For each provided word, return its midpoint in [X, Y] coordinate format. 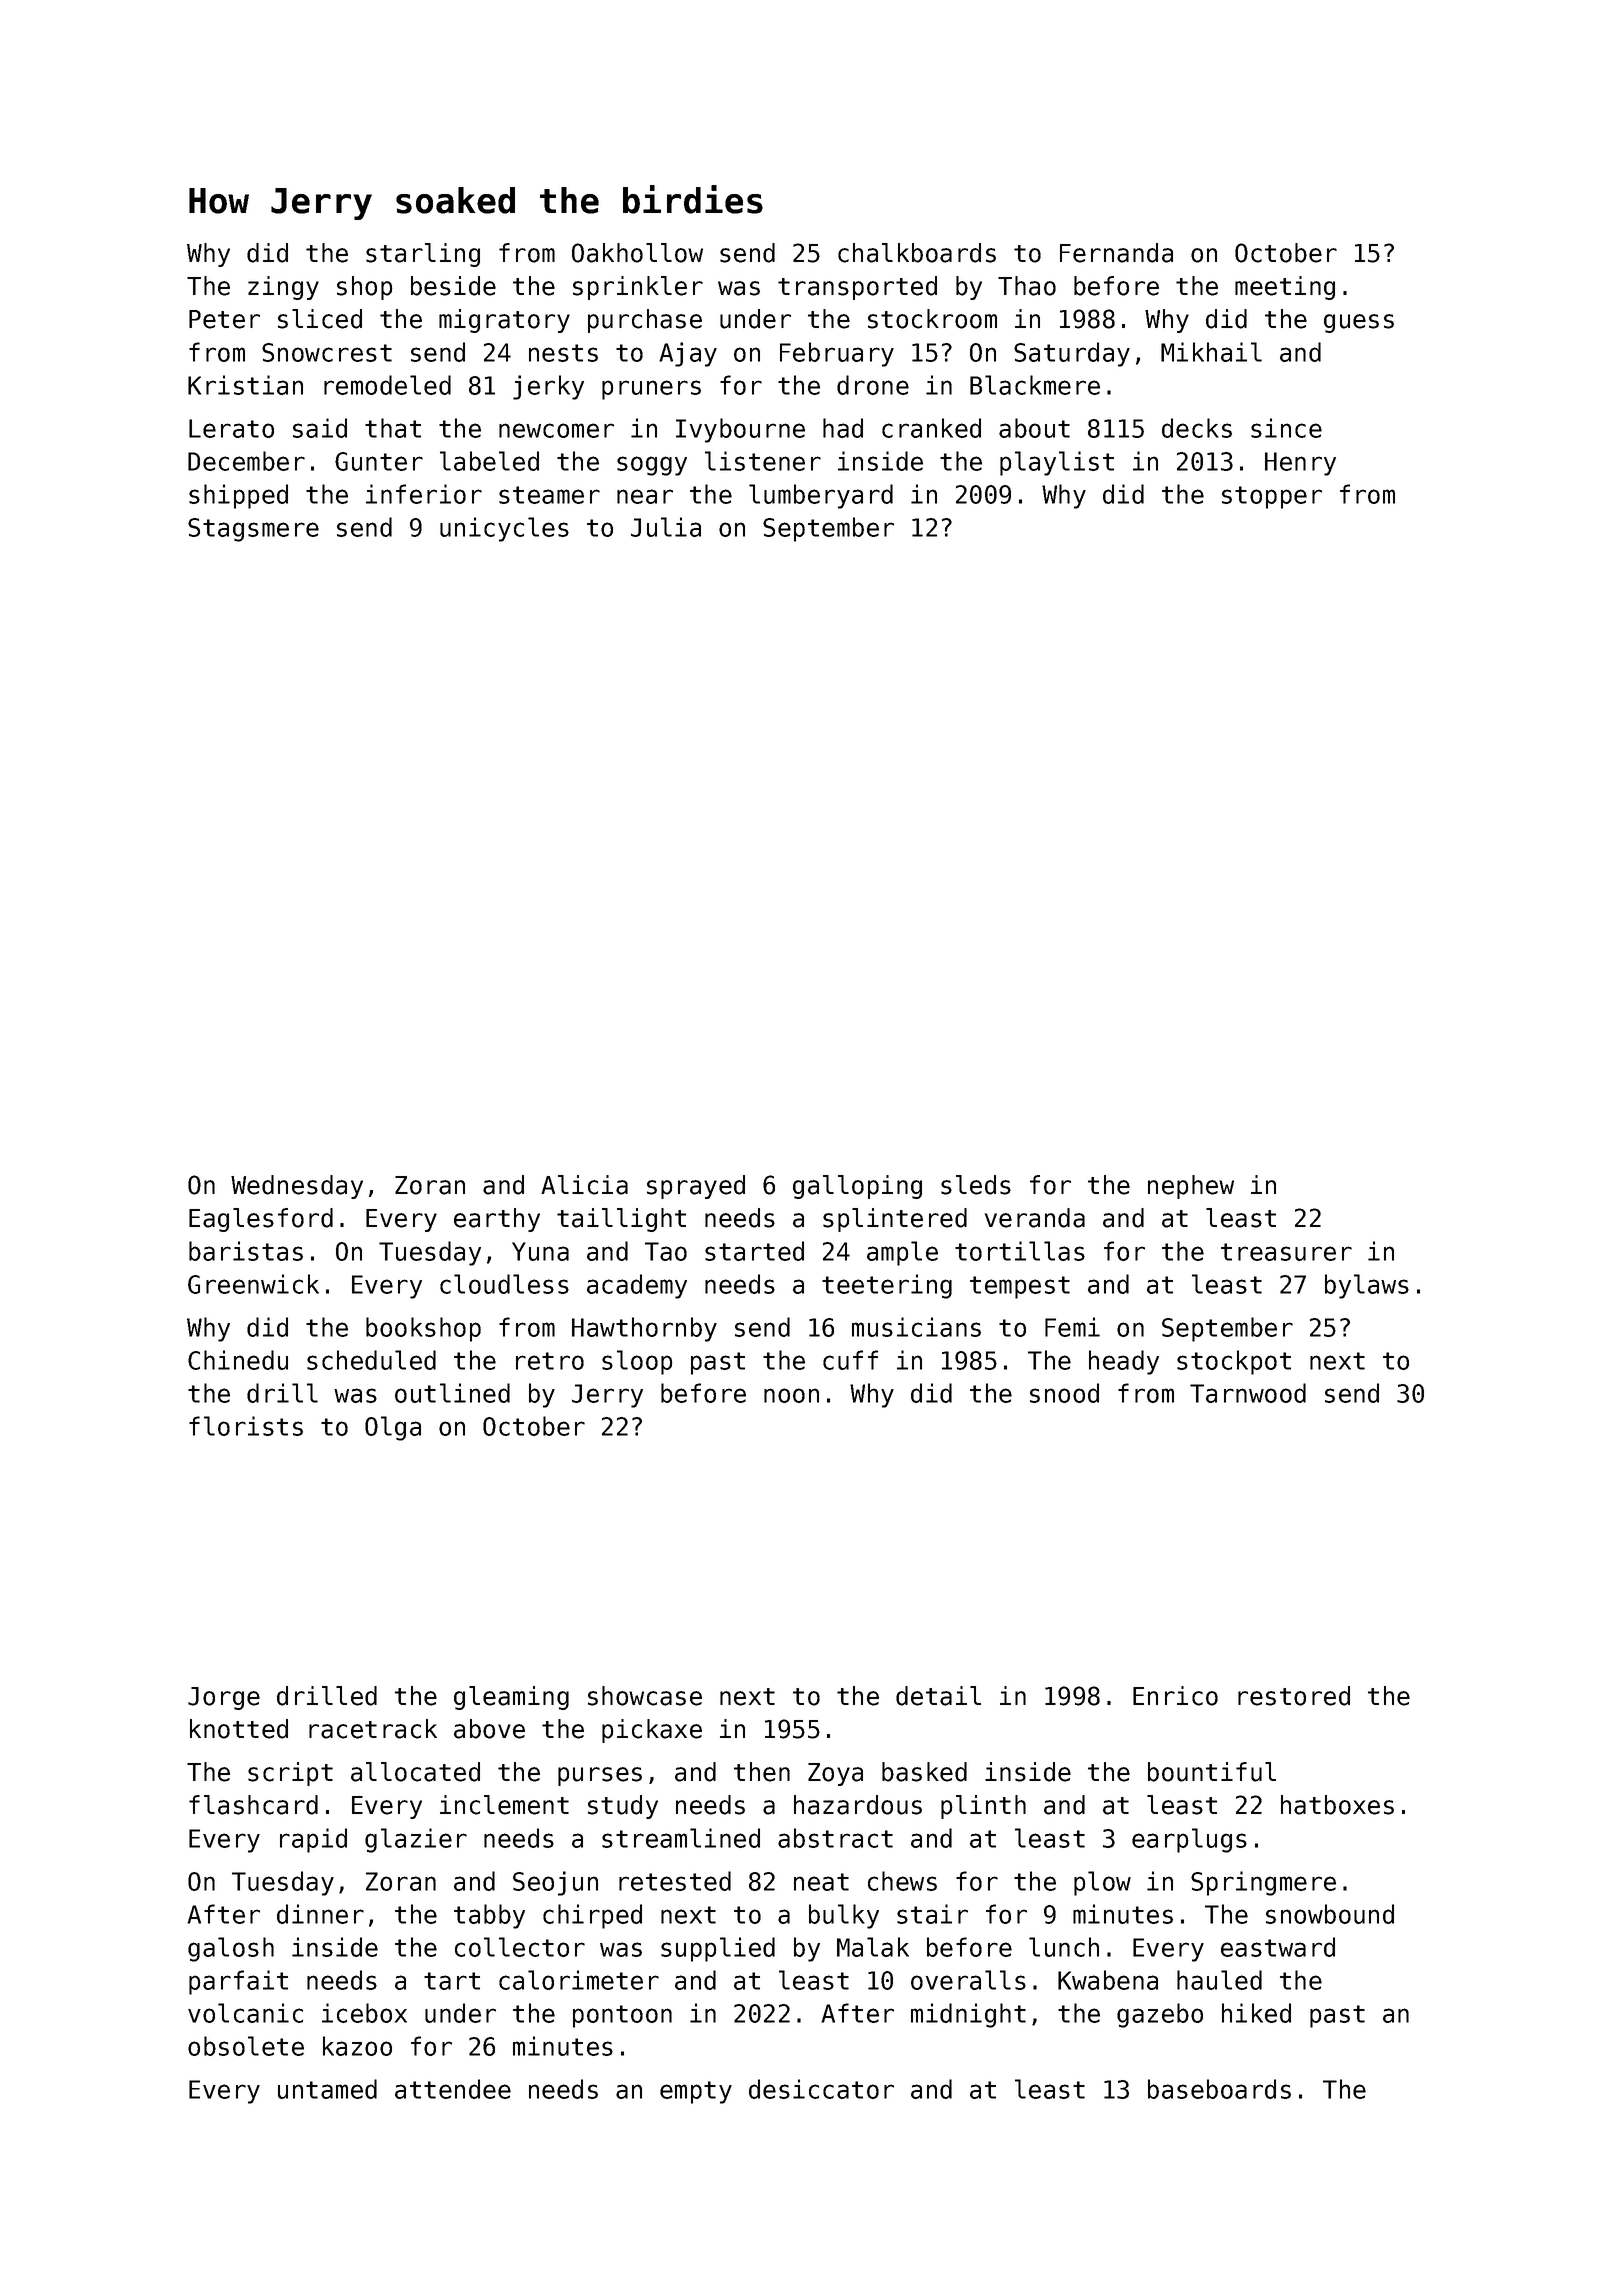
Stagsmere [253, 530]
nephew [1191, 1187]
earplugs [1189, 1840]
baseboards [1219, 2089]
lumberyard [821, 496]
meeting [1285, 288]
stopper [1272, 497]
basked [924, 1772]
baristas [246, 1251]
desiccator [821, 2089]
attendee [453, 2089]
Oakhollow [637, 253]
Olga [393, 1428]
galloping [857, 1187]
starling [423, 255]
